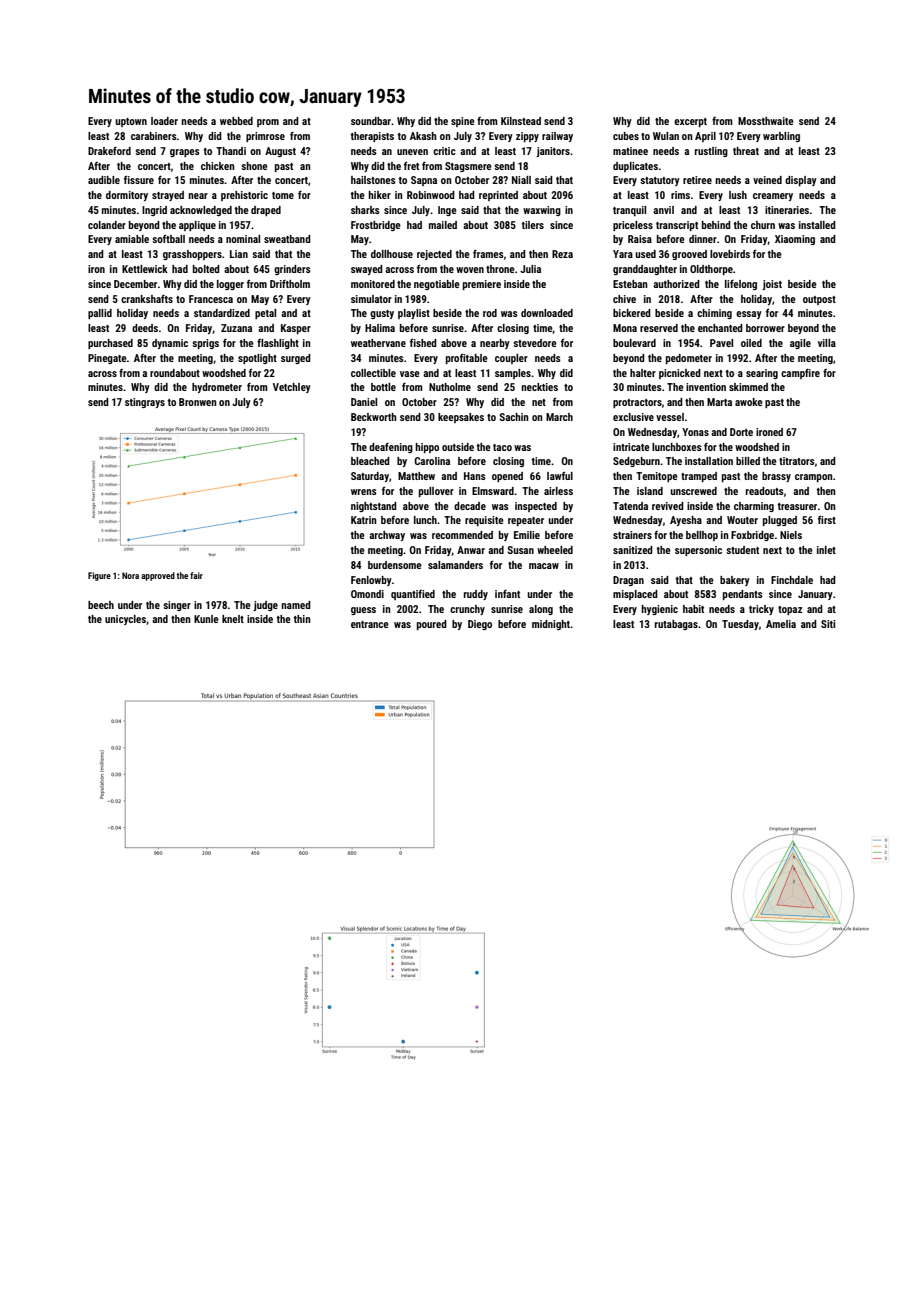 This page has width=924, height=1308. What do you see at coordinates (521, 121) in the page?
I see `Kilnstead` at bounding box center [521, 121].
